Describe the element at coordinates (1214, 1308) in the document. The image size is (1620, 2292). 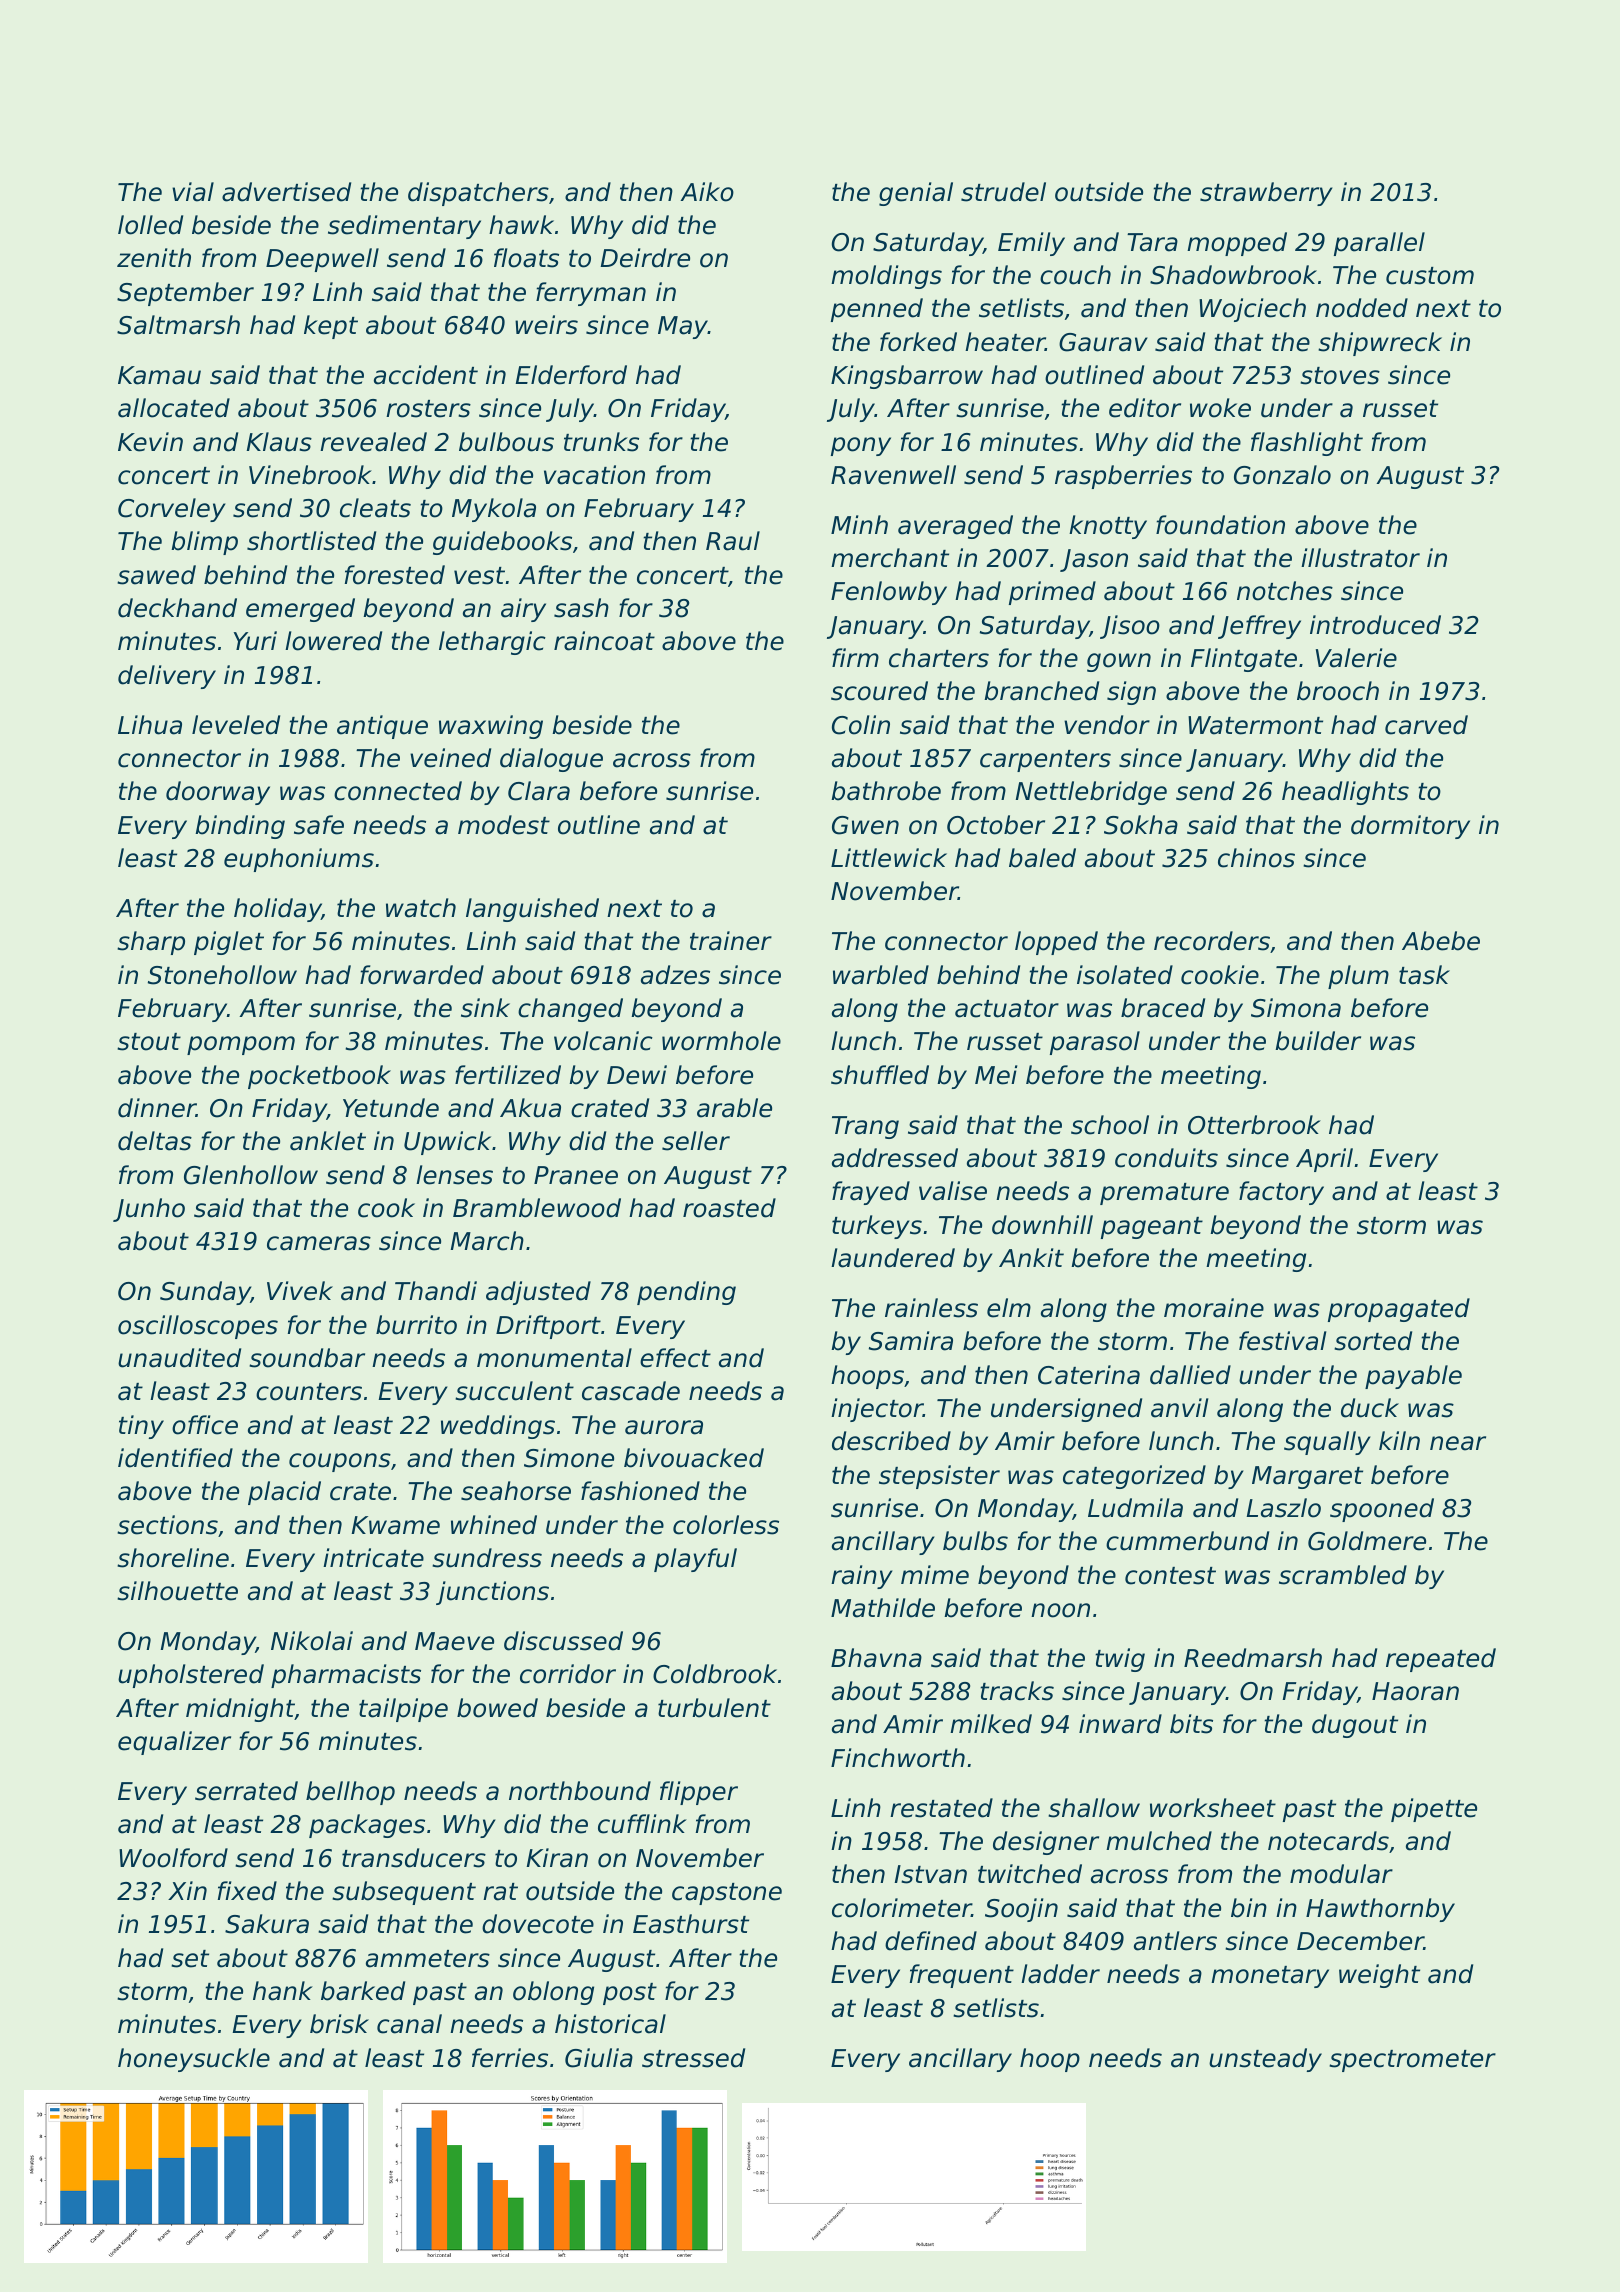
I see `moraine` at that location.
